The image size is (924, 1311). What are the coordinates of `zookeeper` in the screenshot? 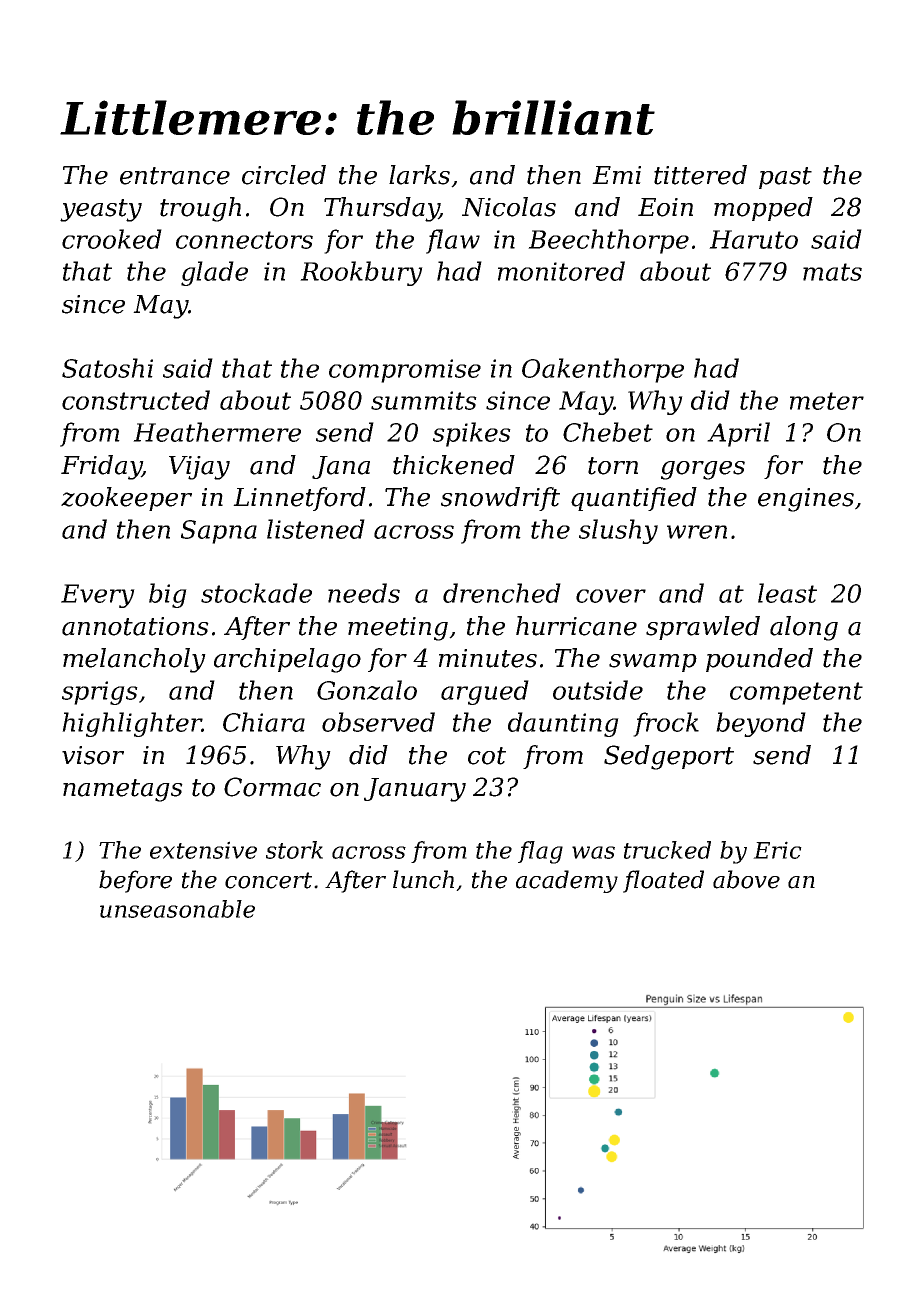 It's located at (126, 499).
